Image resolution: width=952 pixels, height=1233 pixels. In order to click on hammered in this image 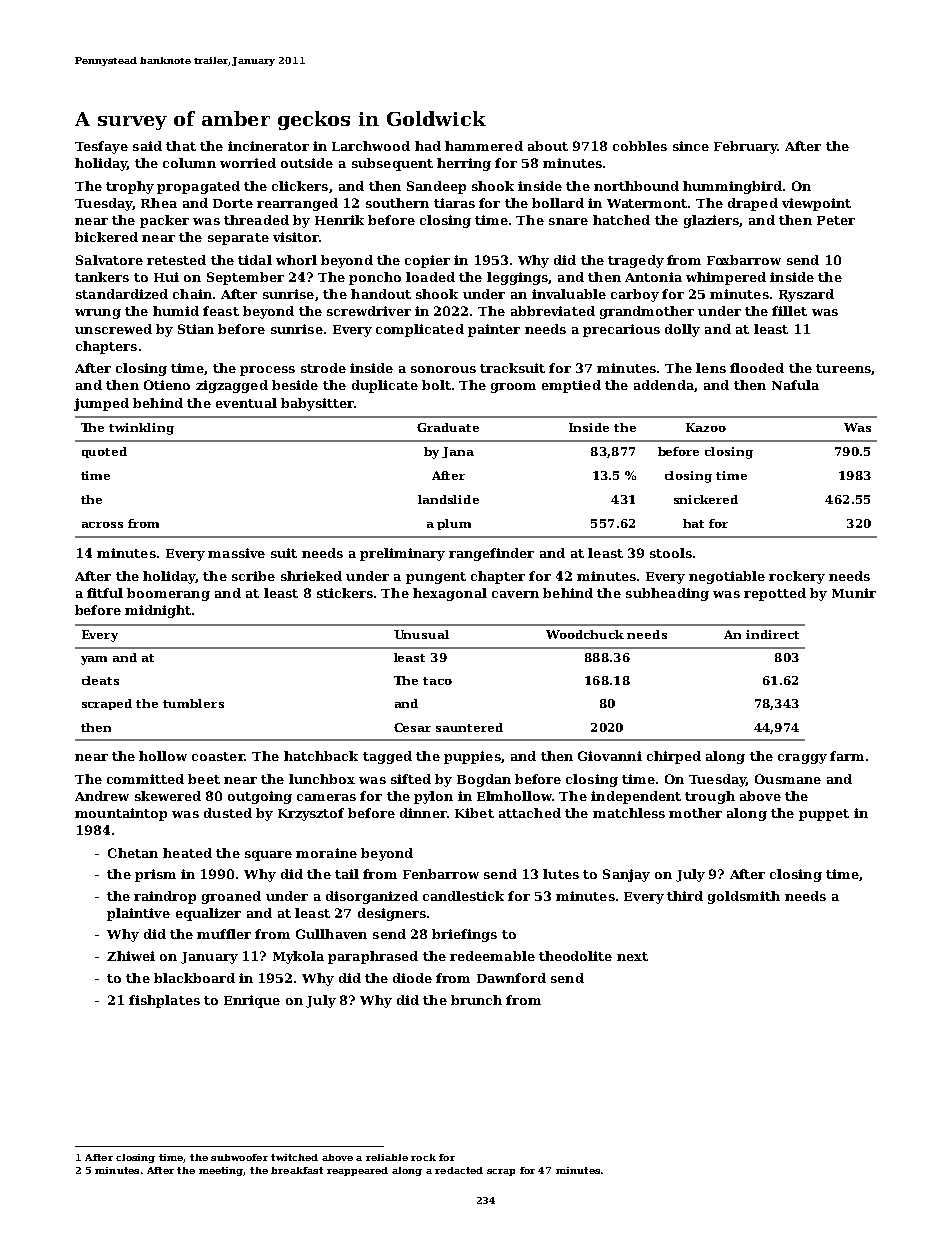, I will do `click(484, 146)`.
